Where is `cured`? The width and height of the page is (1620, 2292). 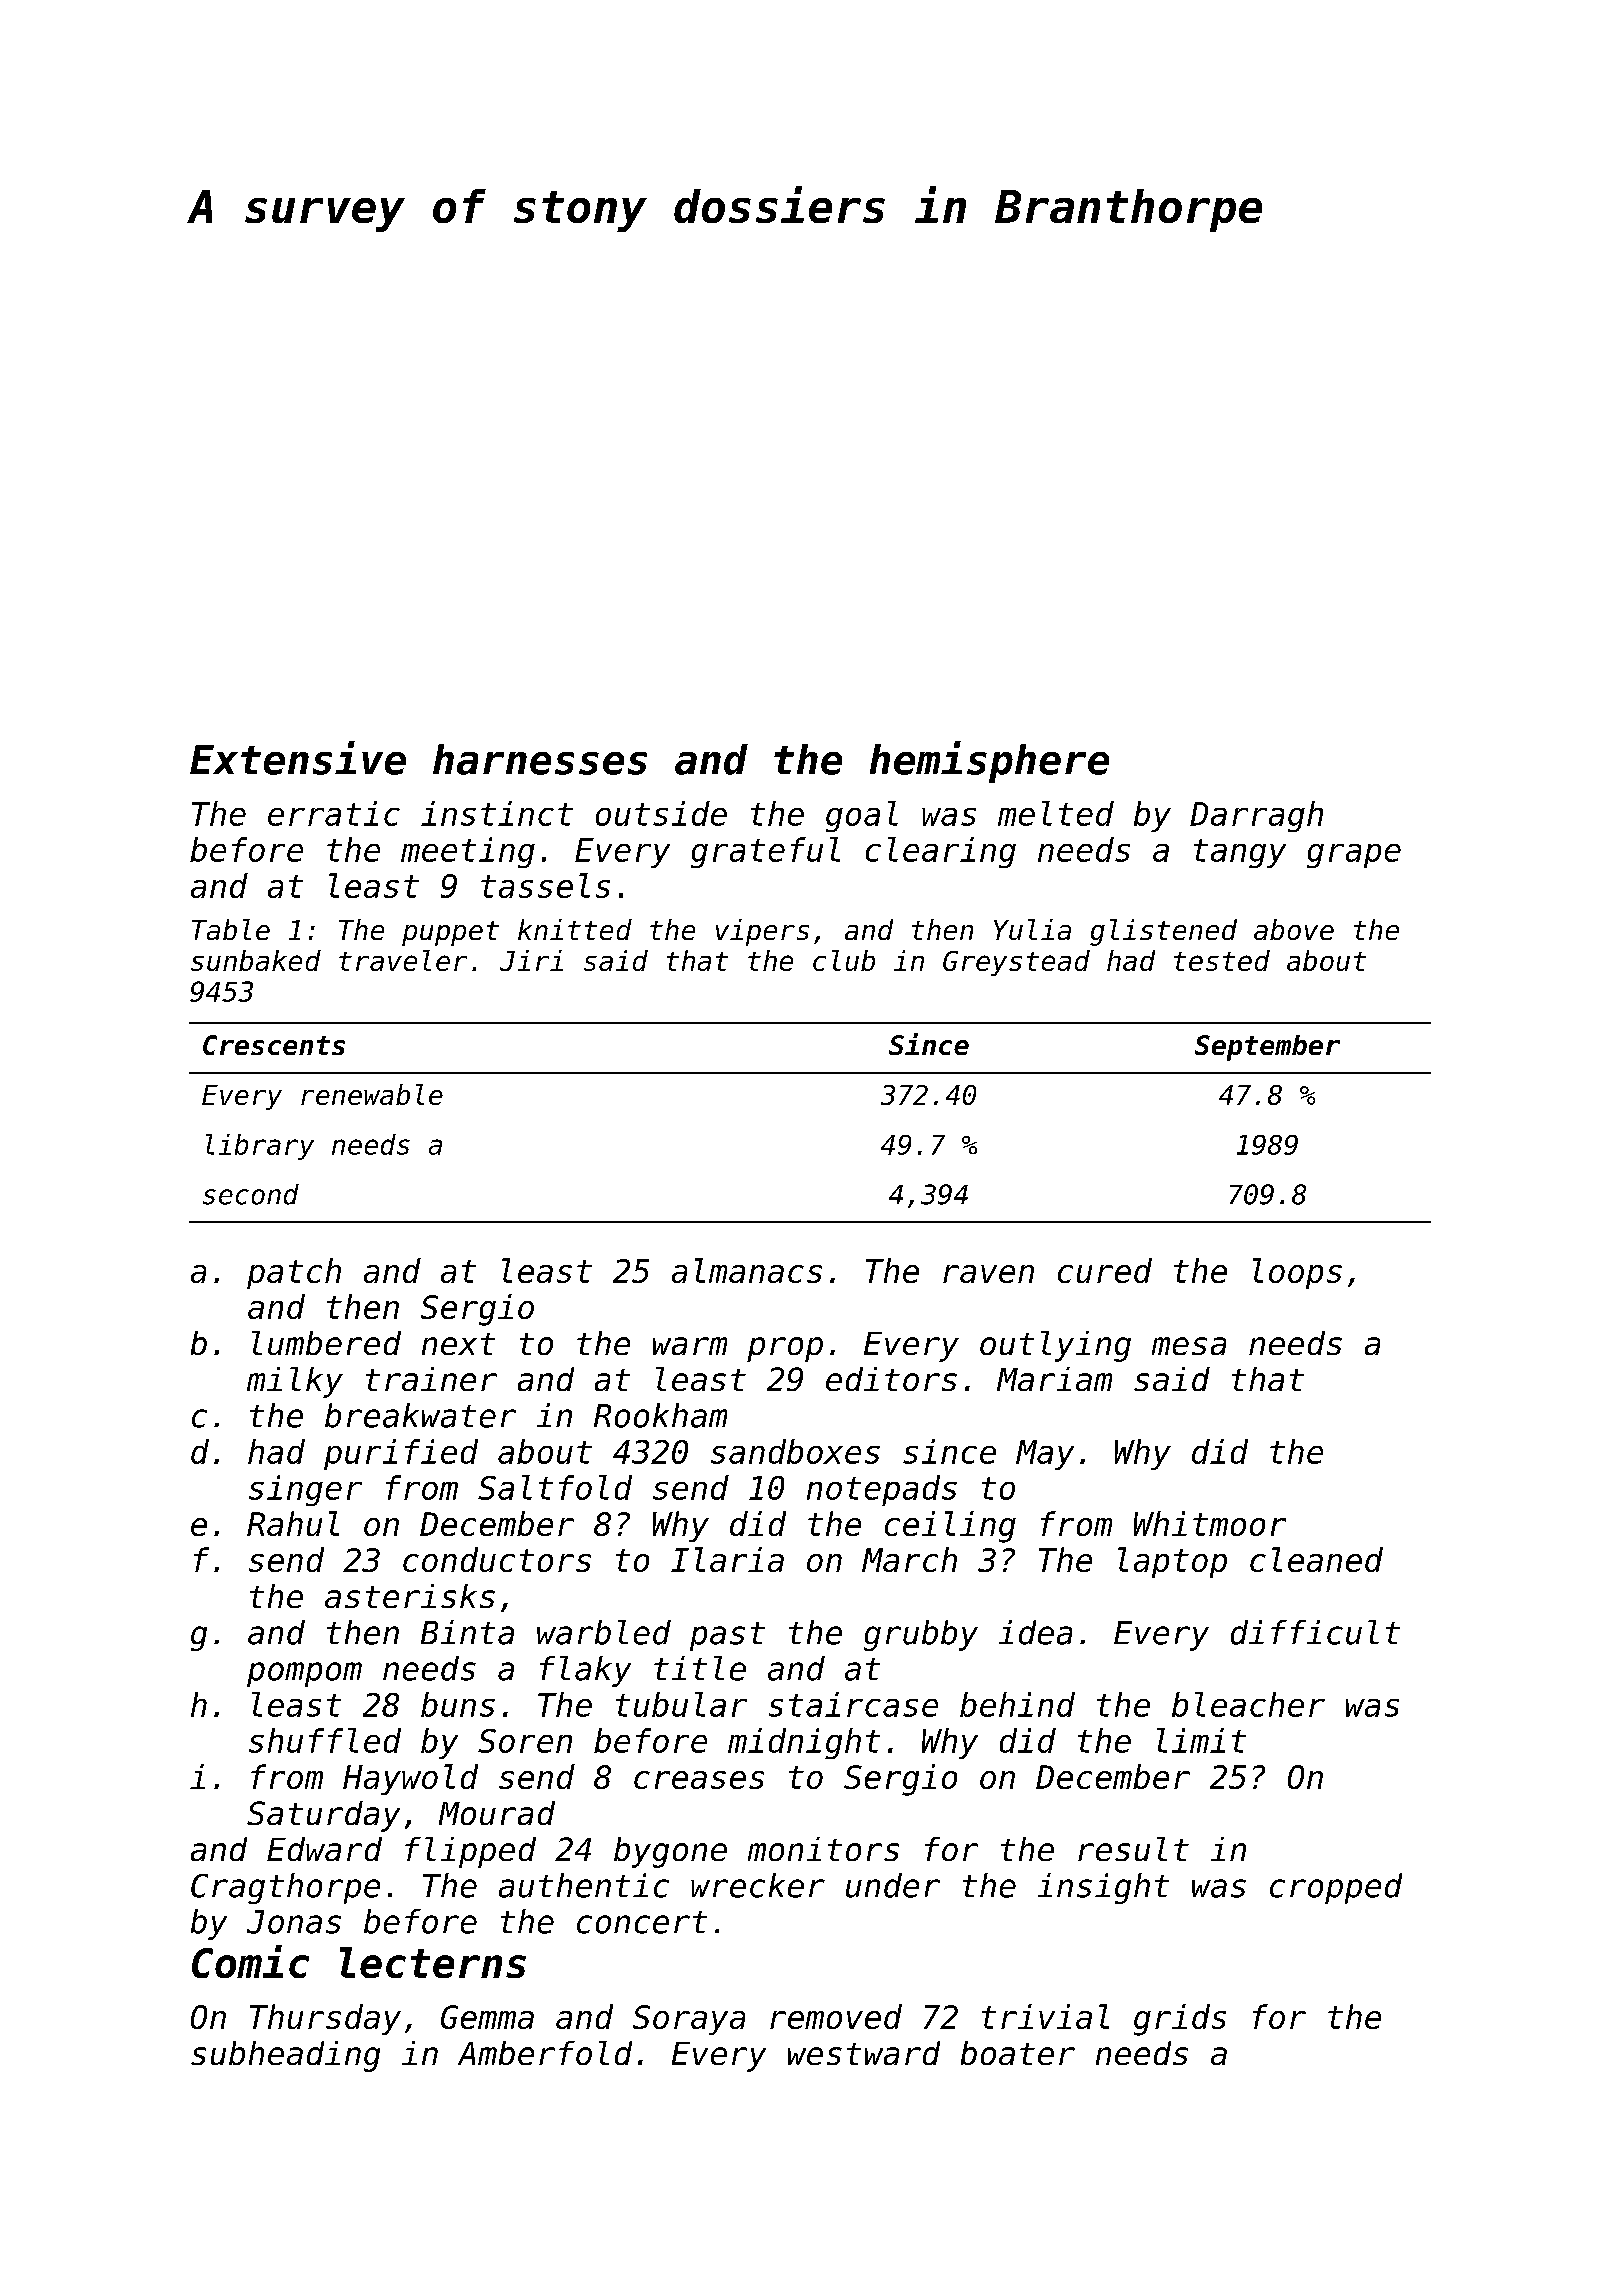 cured is located at coordinates (1105, 1270).
